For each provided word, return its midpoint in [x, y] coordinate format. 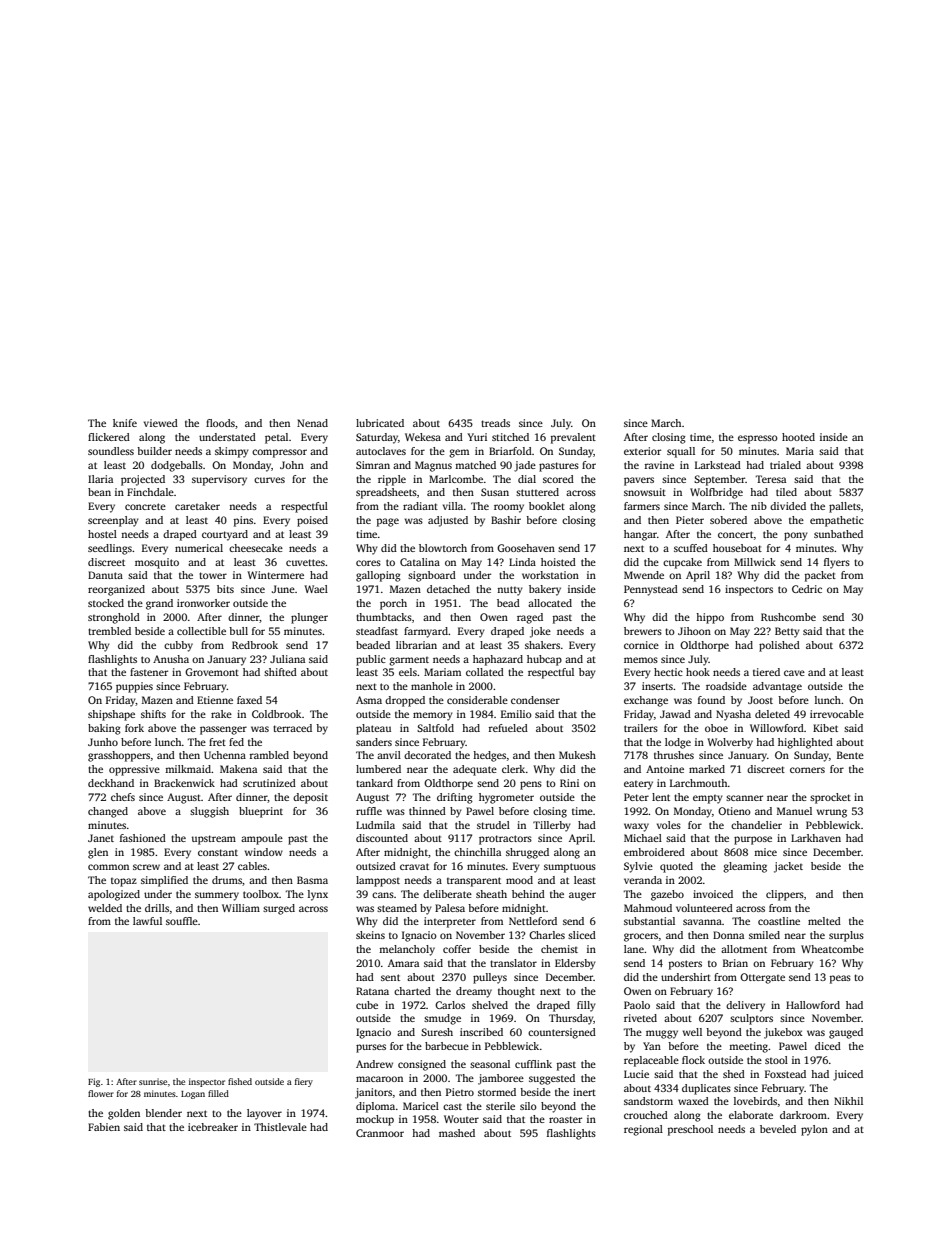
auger [582, 896]
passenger [223, 730]
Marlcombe [456, 479]
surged [279, 909]
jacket [788, 867]
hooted [798, 437]
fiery [304, 1082]
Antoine [665, 769]
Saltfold [435, 728]
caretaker [197, 506]
